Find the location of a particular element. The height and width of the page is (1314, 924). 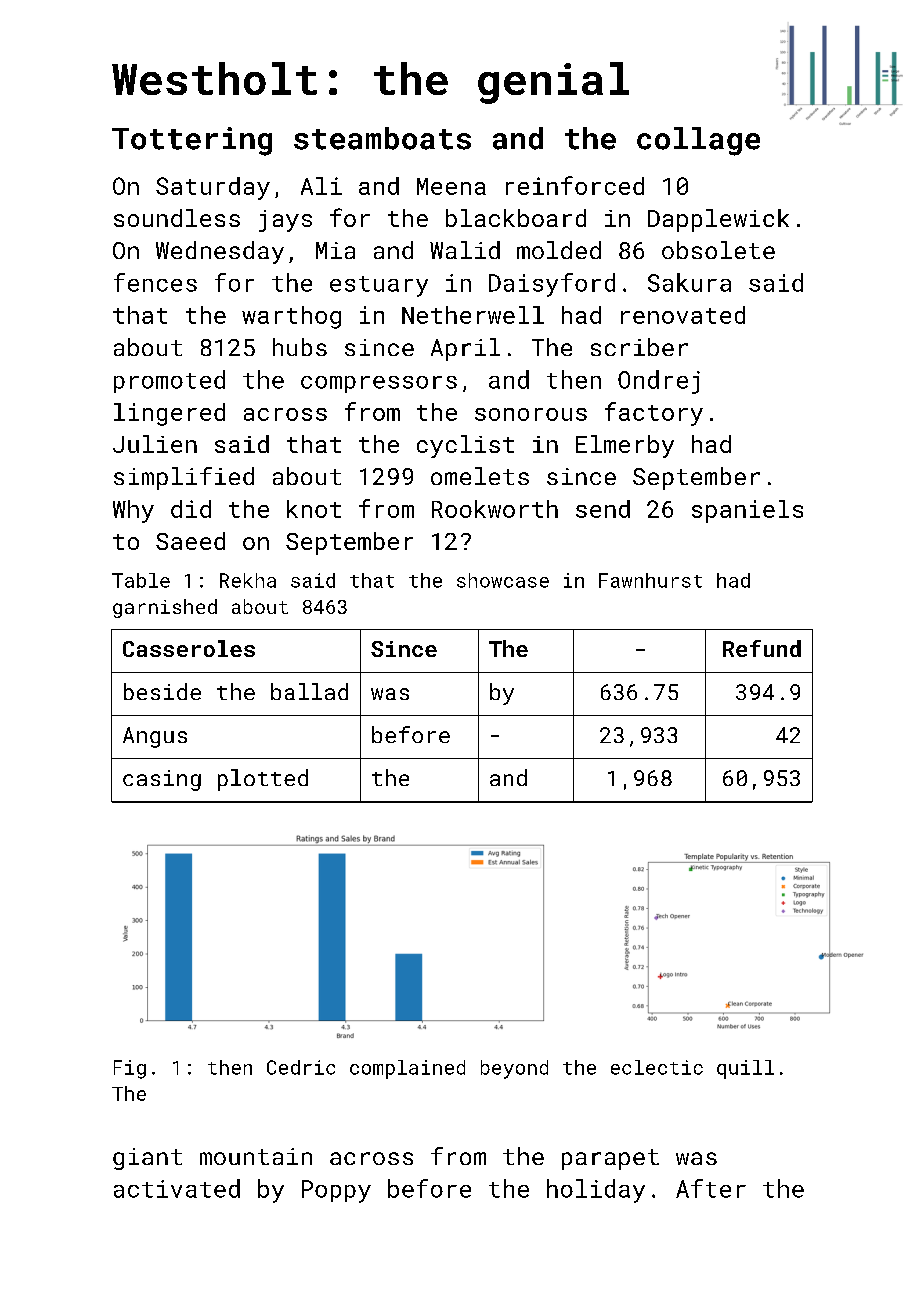

knot is located at coordinates (314, 509).
